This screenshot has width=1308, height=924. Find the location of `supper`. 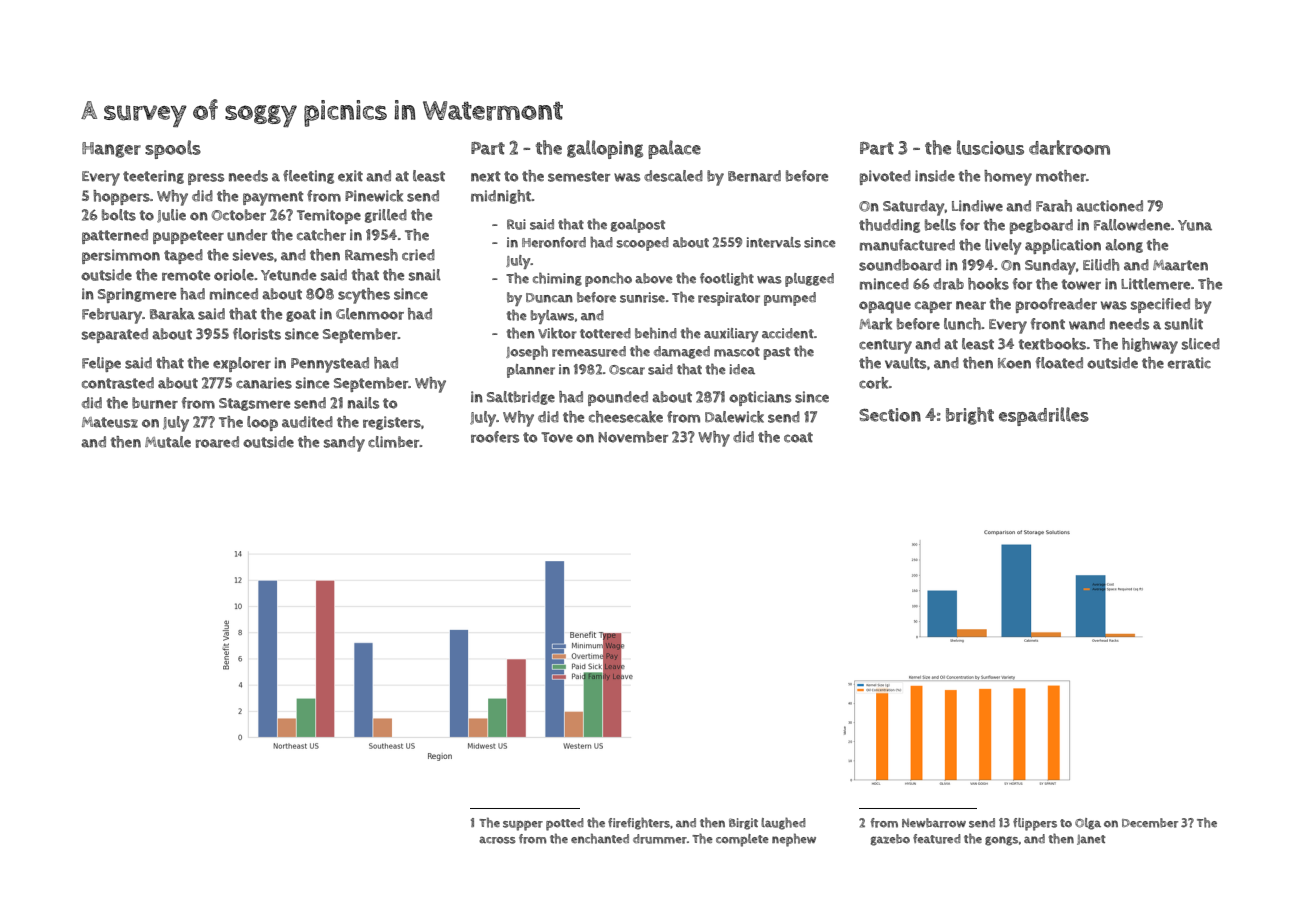

supper is located at coordinates (523, 826).
